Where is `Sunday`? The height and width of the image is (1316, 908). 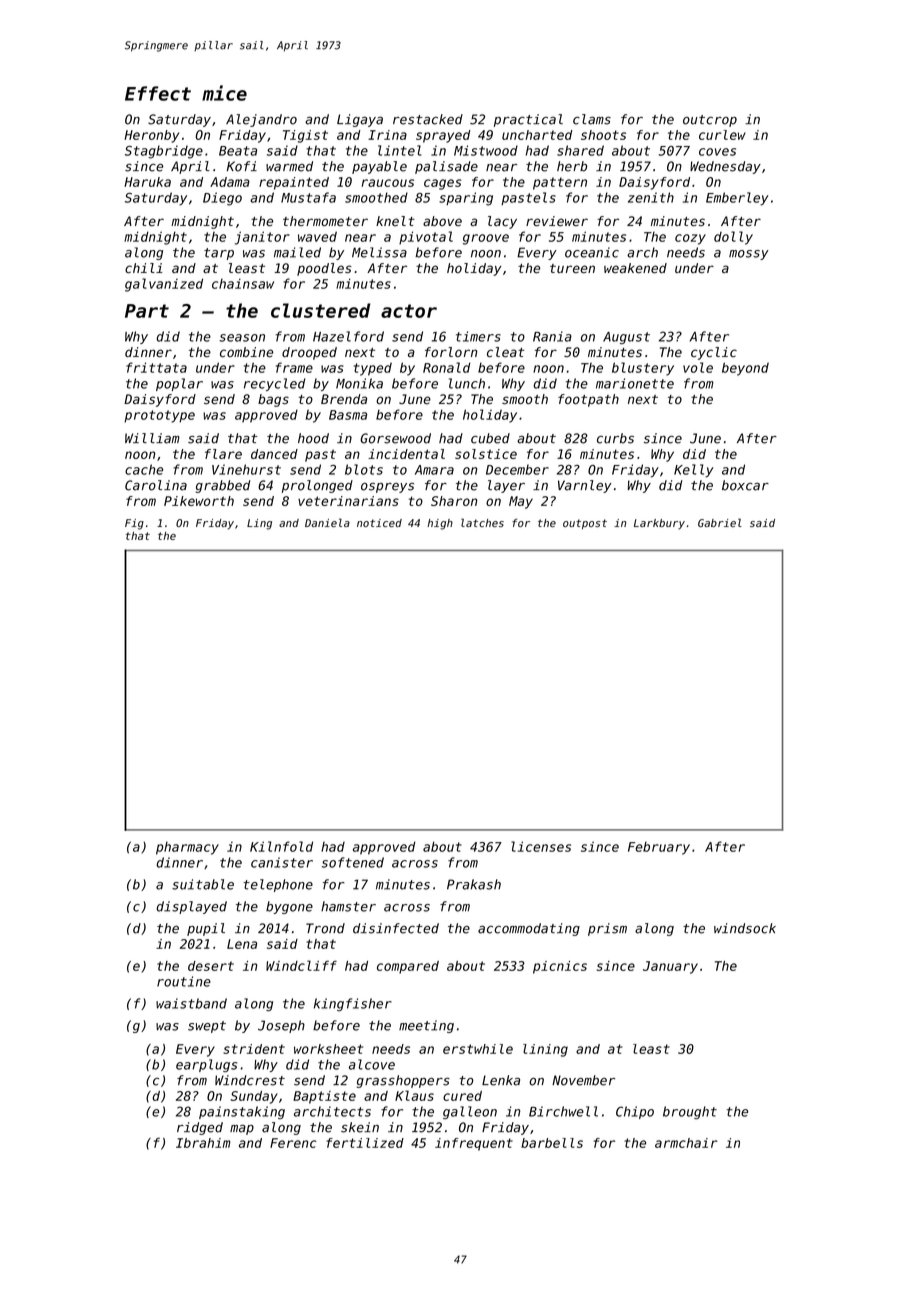 Sunday is located at coordinates (254, 1097).
